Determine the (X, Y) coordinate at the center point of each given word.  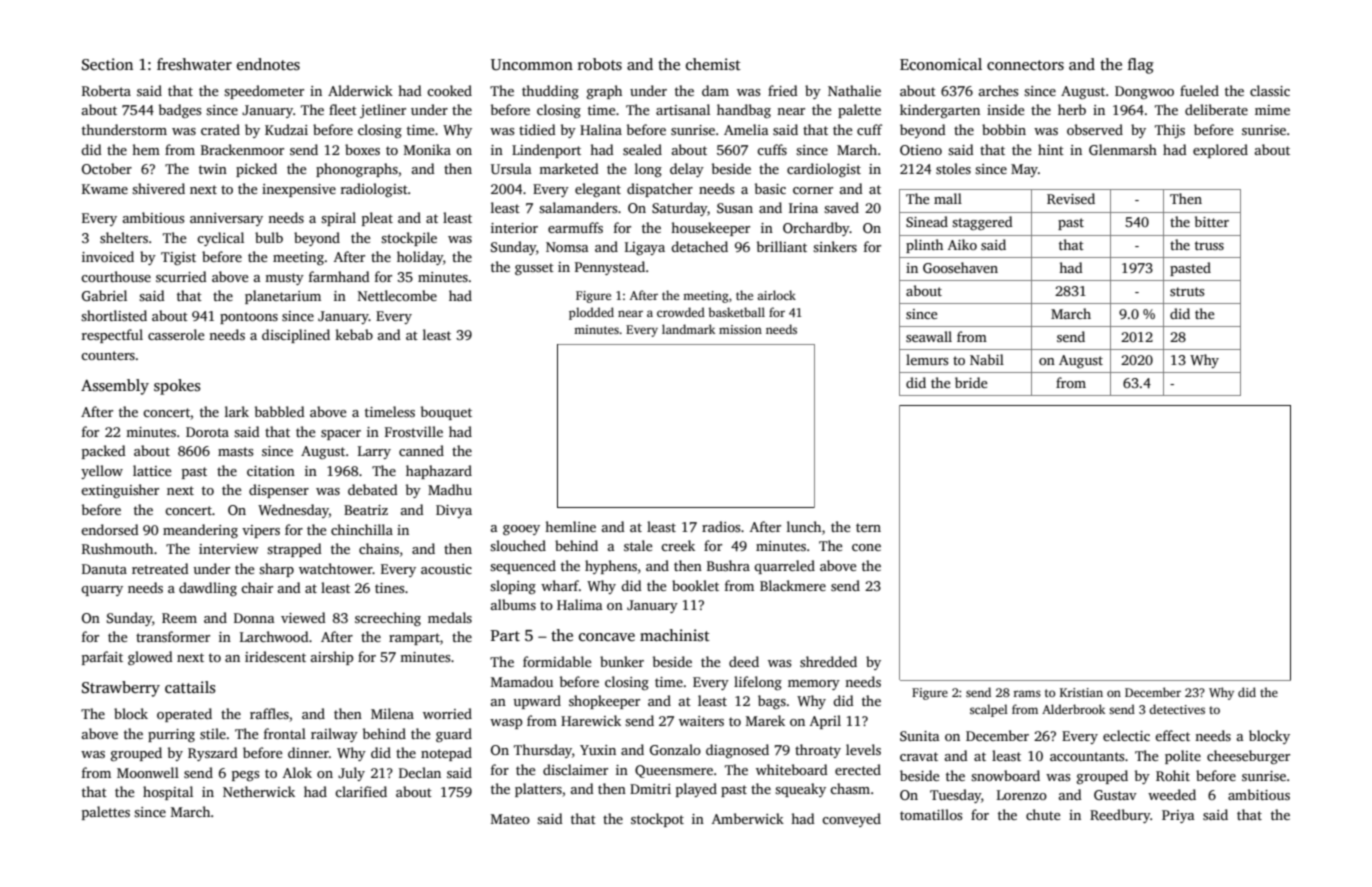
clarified (361, 791)
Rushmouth (117, 548)
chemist (713, 64)
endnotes (268, 64)
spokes (177, 387)
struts (1187, 291)
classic (1270, 90)
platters (538, 790)
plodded (591, 313)
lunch (804, 526)
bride (971, 382)
